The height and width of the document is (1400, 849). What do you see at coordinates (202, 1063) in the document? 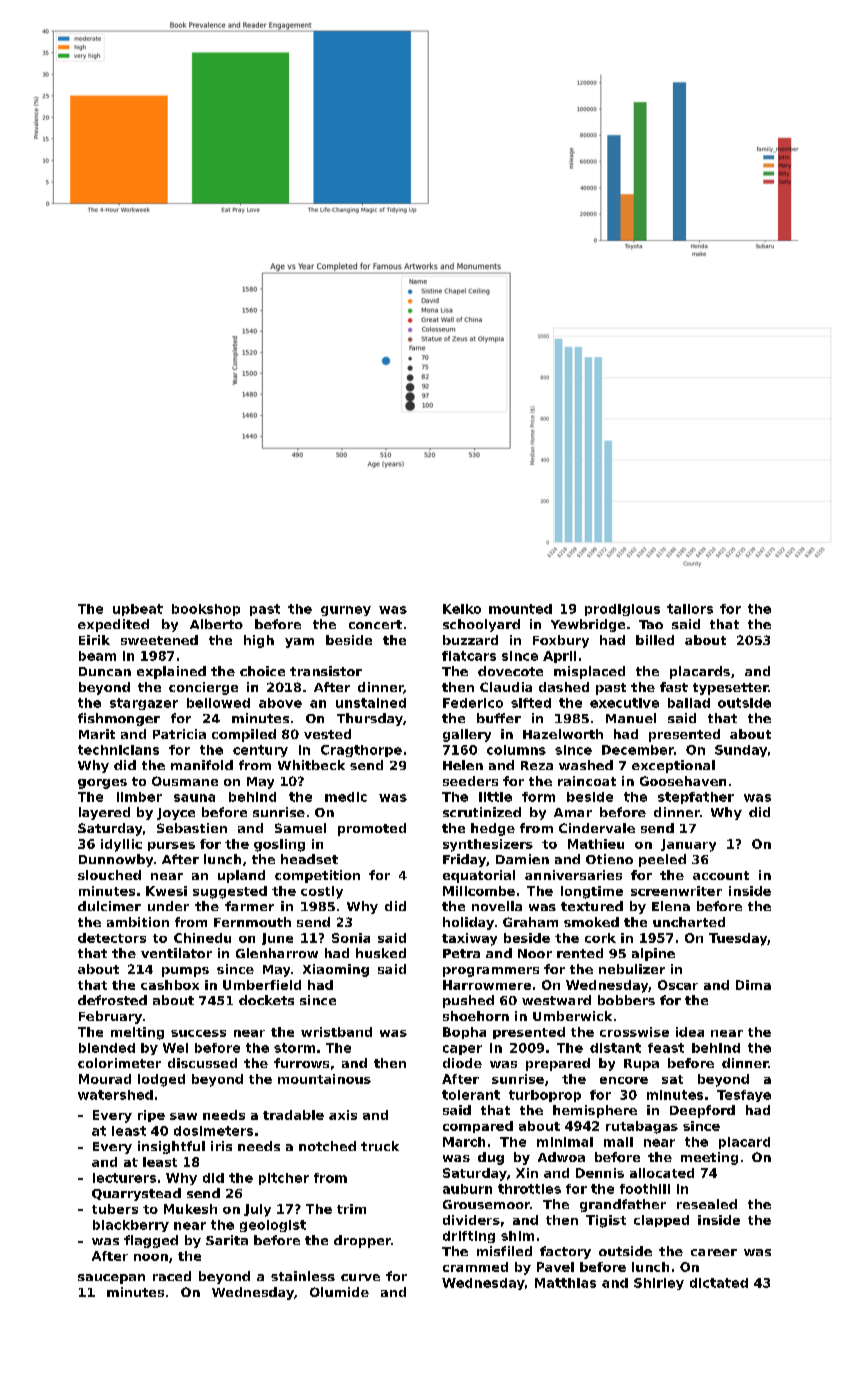
I see `discussed` at bounding box center [202, 1063].
